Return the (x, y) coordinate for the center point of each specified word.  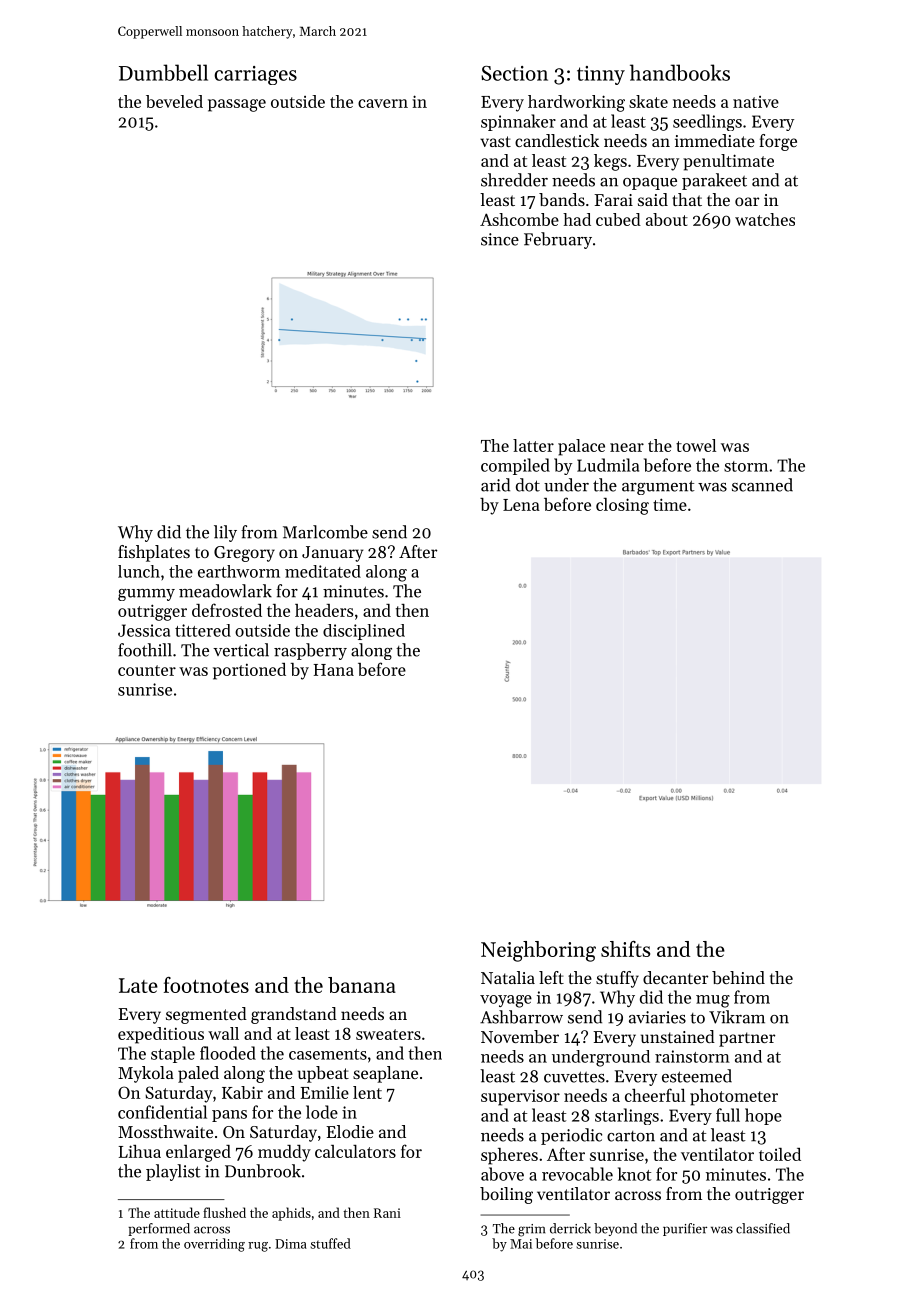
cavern (383, 103)
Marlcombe (325, 532)
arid (495, 485)
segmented (206, 1015)
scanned (762, 485)
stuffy (617, 979)
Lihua (139, 1151)
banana (362, 985)
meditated (323, 571)
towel (696, 445)
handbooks (680, 72)
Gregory (244, 554)
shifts (625, 949)
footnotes (206, 985)
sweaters (388, 1034)
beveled (174, 101)
